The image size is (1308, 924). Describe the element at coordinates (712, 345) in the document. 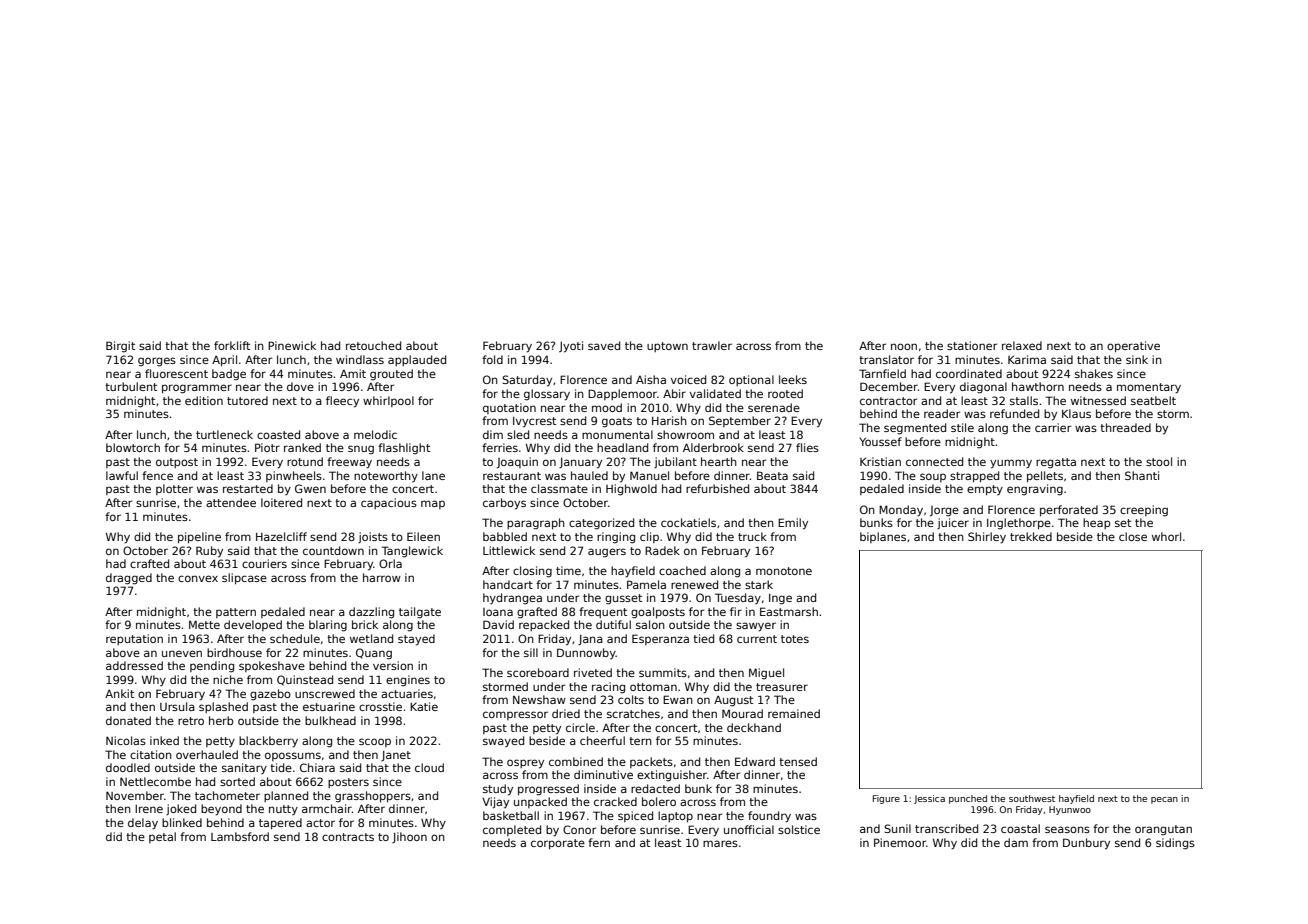

I see `trawler` at that location.
